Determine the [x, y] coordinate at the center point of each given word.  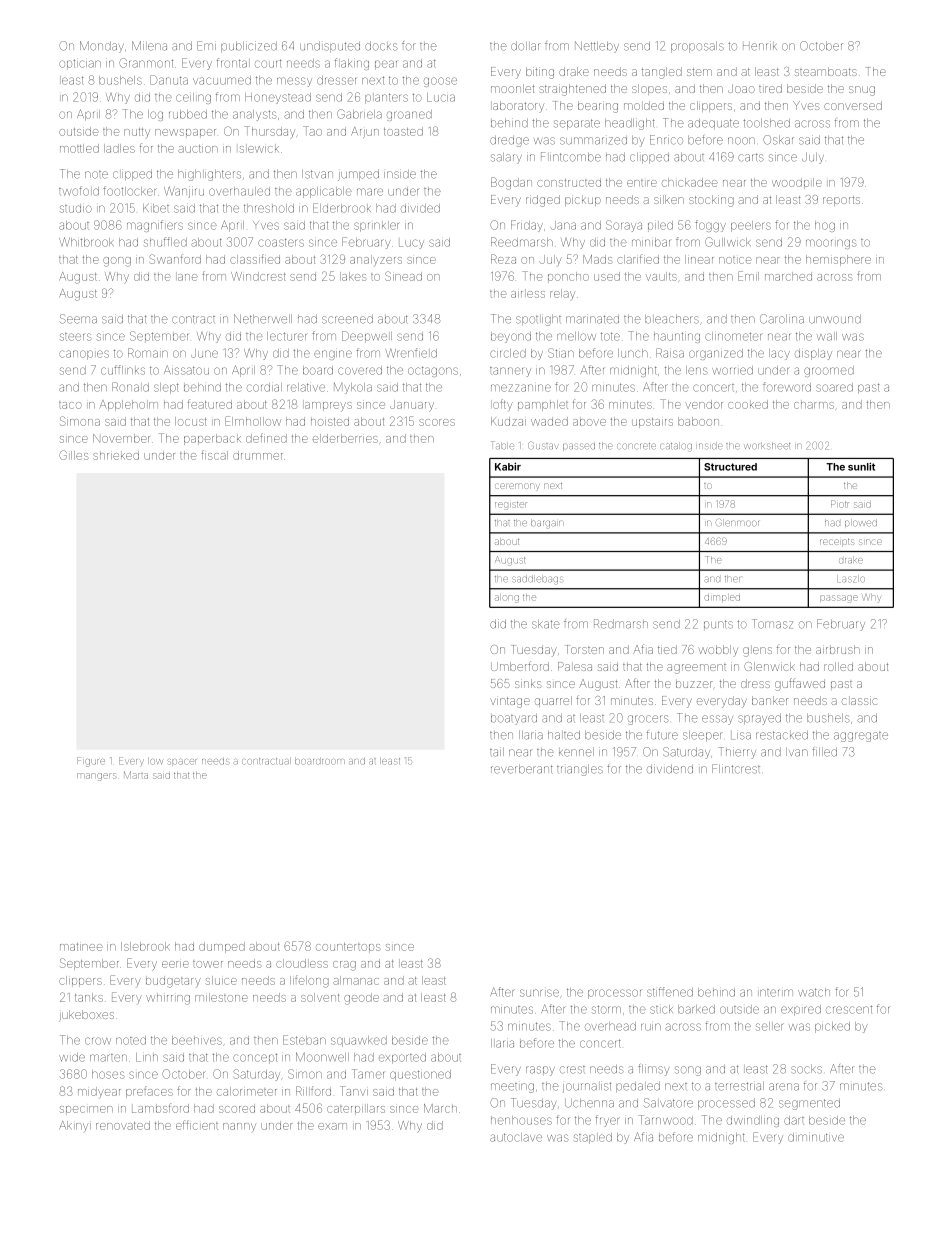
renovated [123, 1125]
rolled [838, 666]
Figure [91, 762]
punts [718, 624]
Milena [149, 46]
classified [255, 259]
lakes [353, 276]
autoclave [516, 1137]
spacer [182, 762]
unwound [835, 319]
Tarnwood [666, 1120]
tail [497, 752]
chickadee [690, 182]
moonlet [512, 88]
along [507, 599]
